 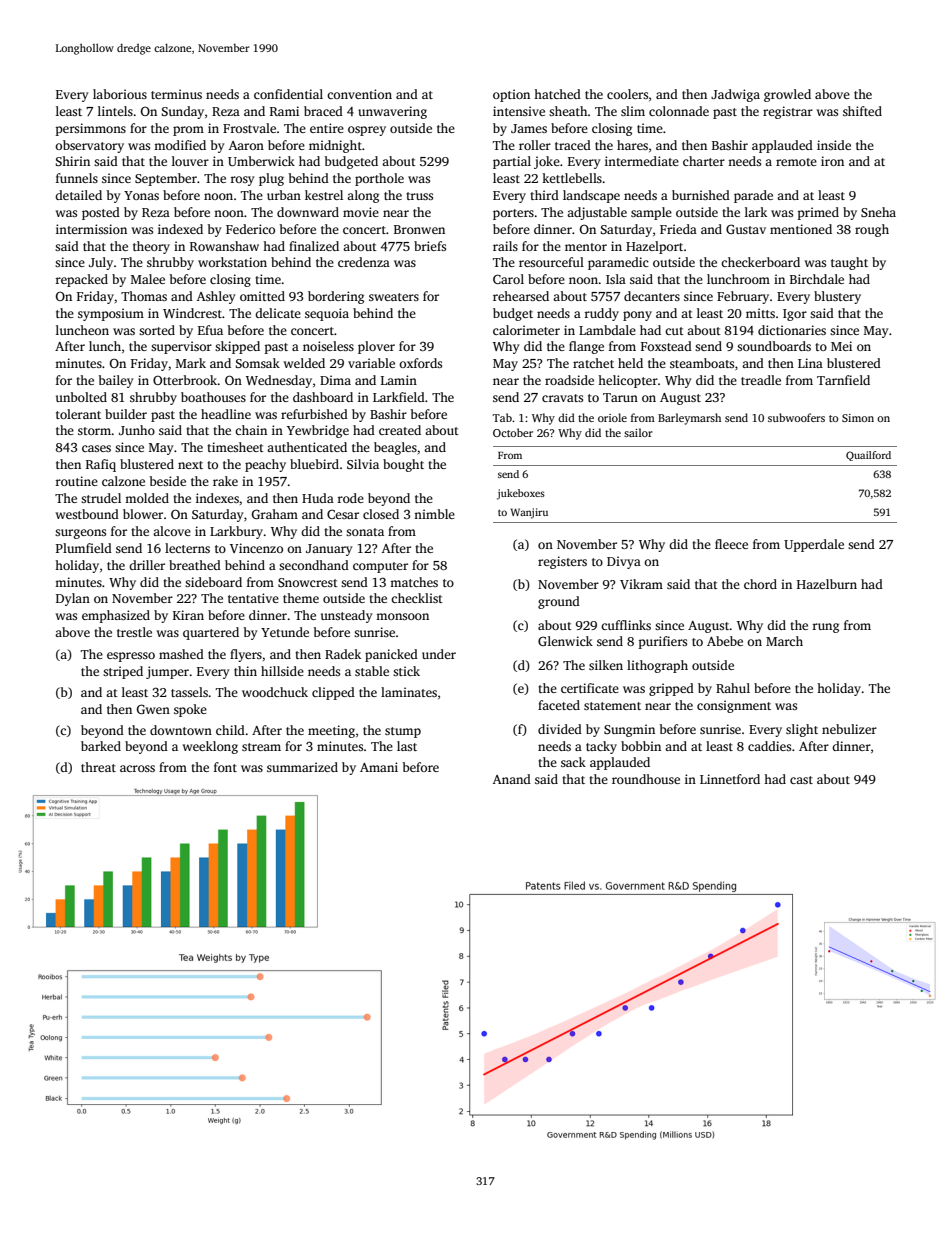 I want to click on landscape, so click(x=591, y=196).
